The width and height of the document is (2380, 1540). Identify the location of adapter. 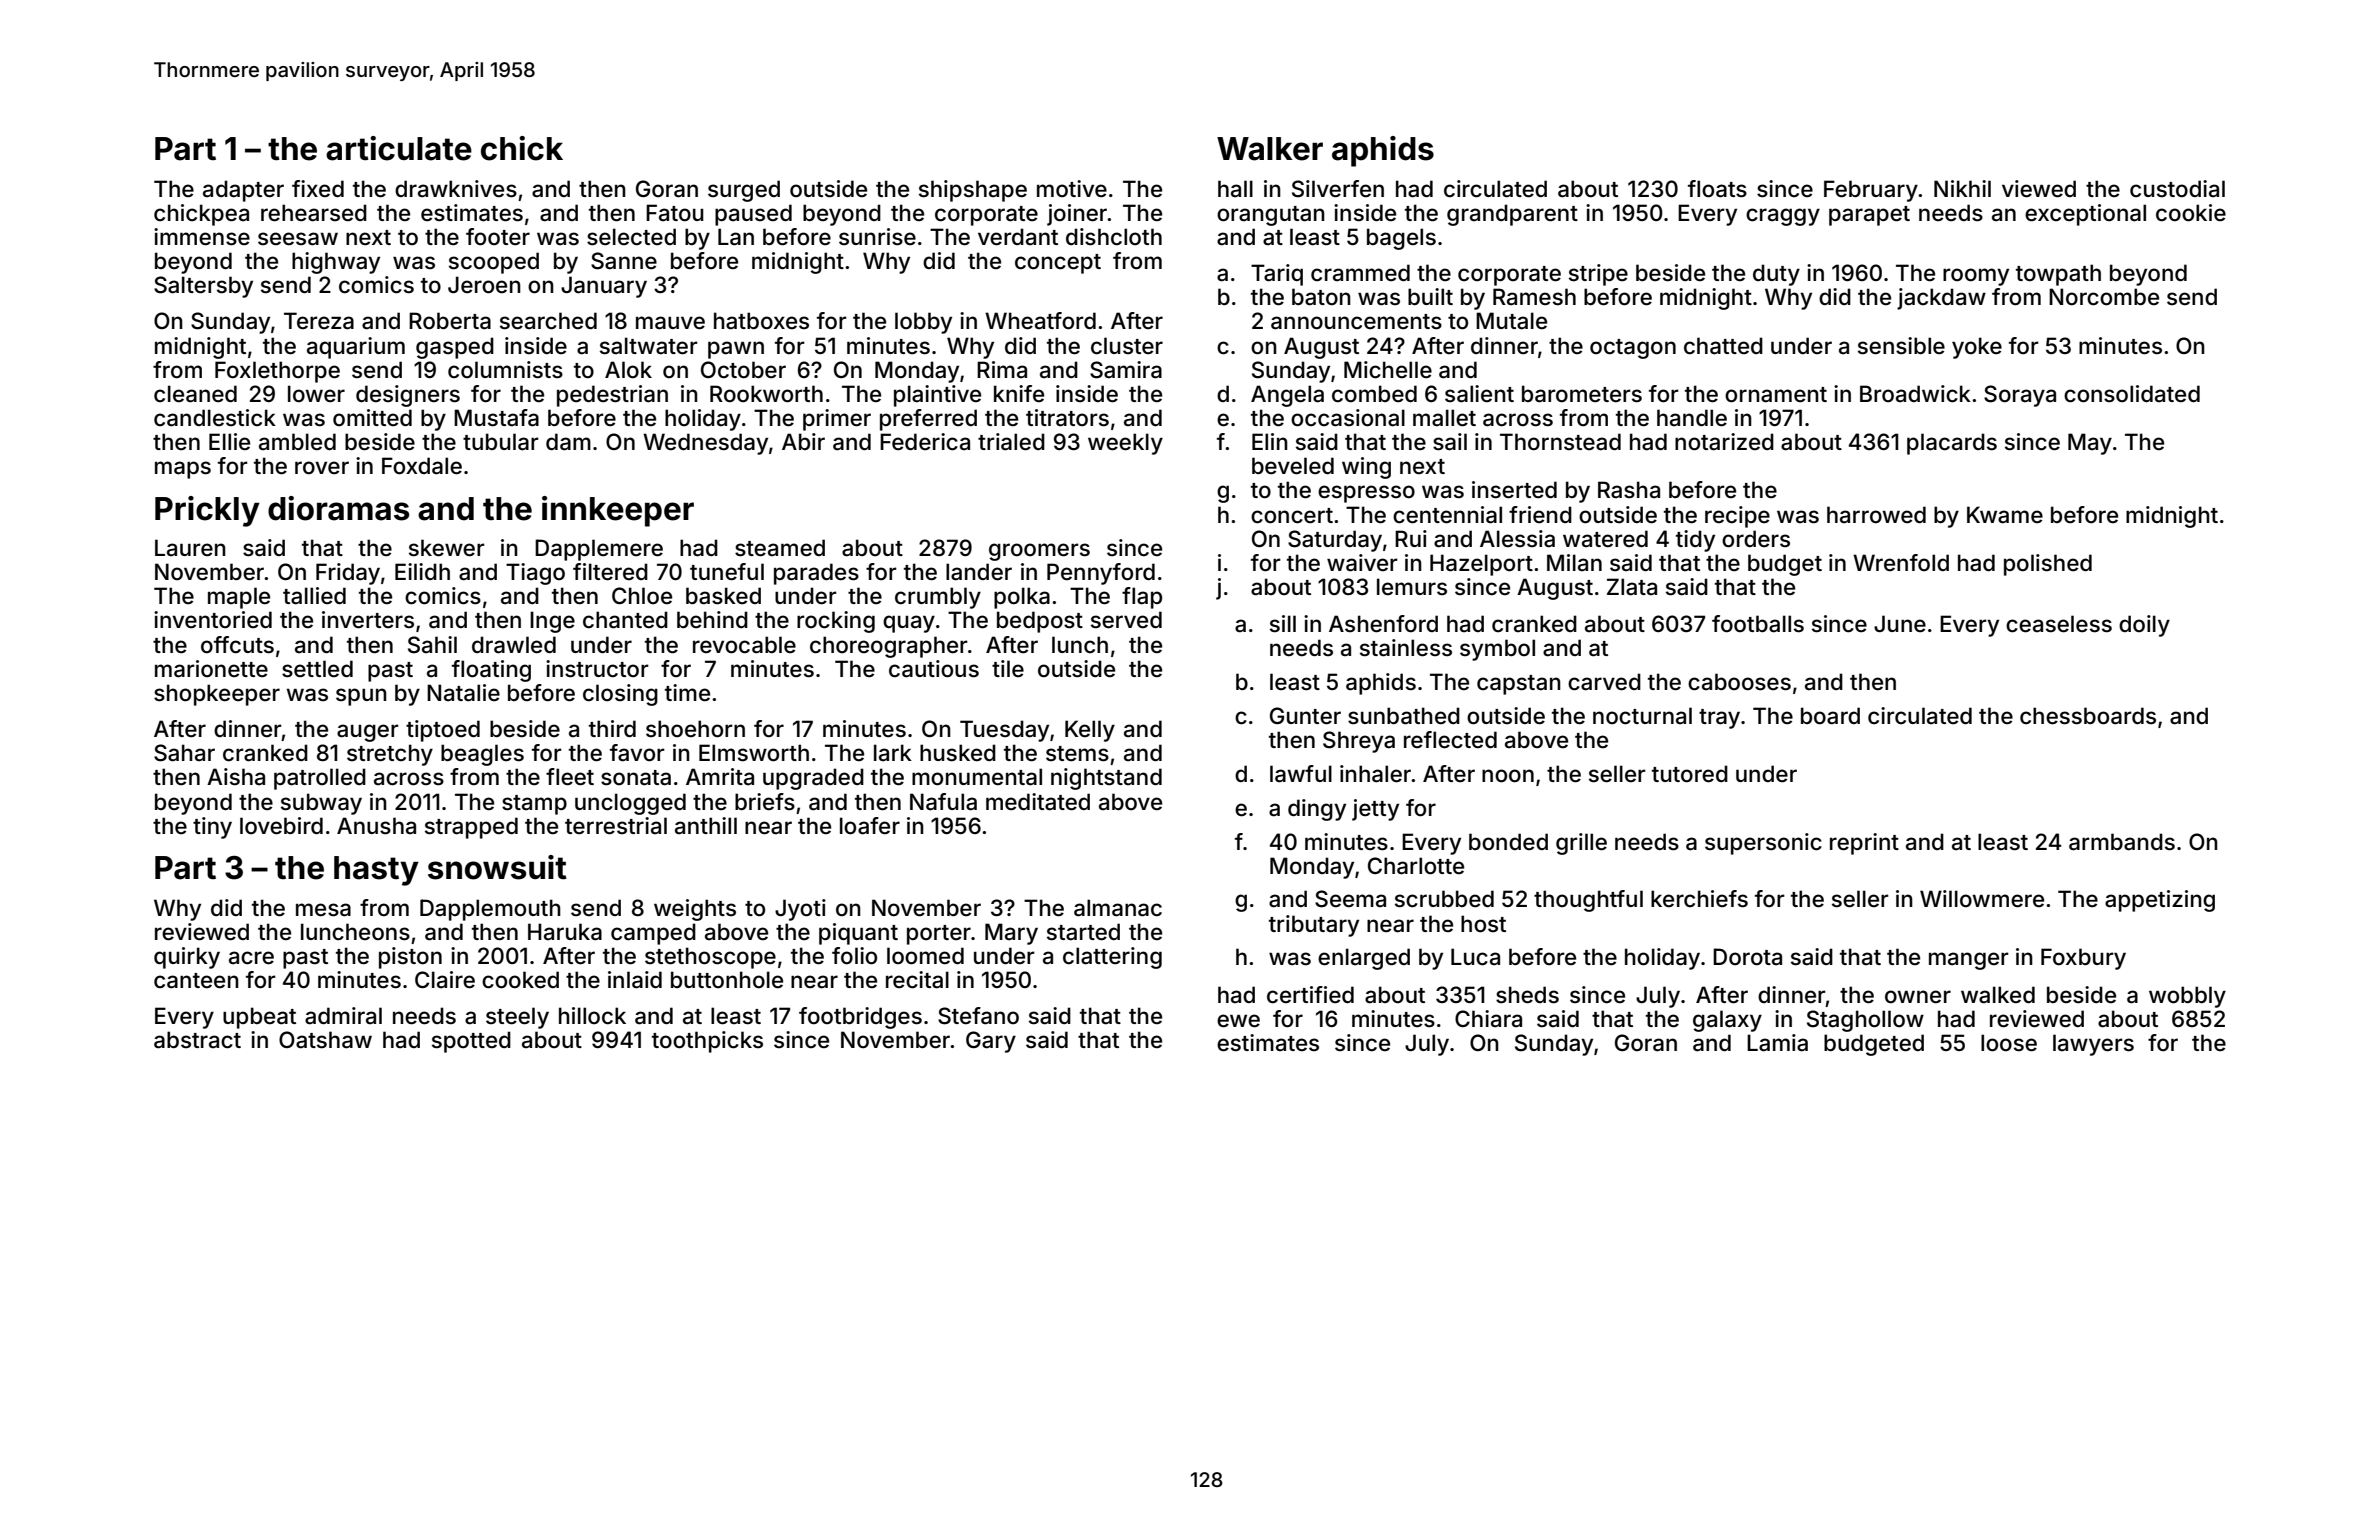
(243, 191).
